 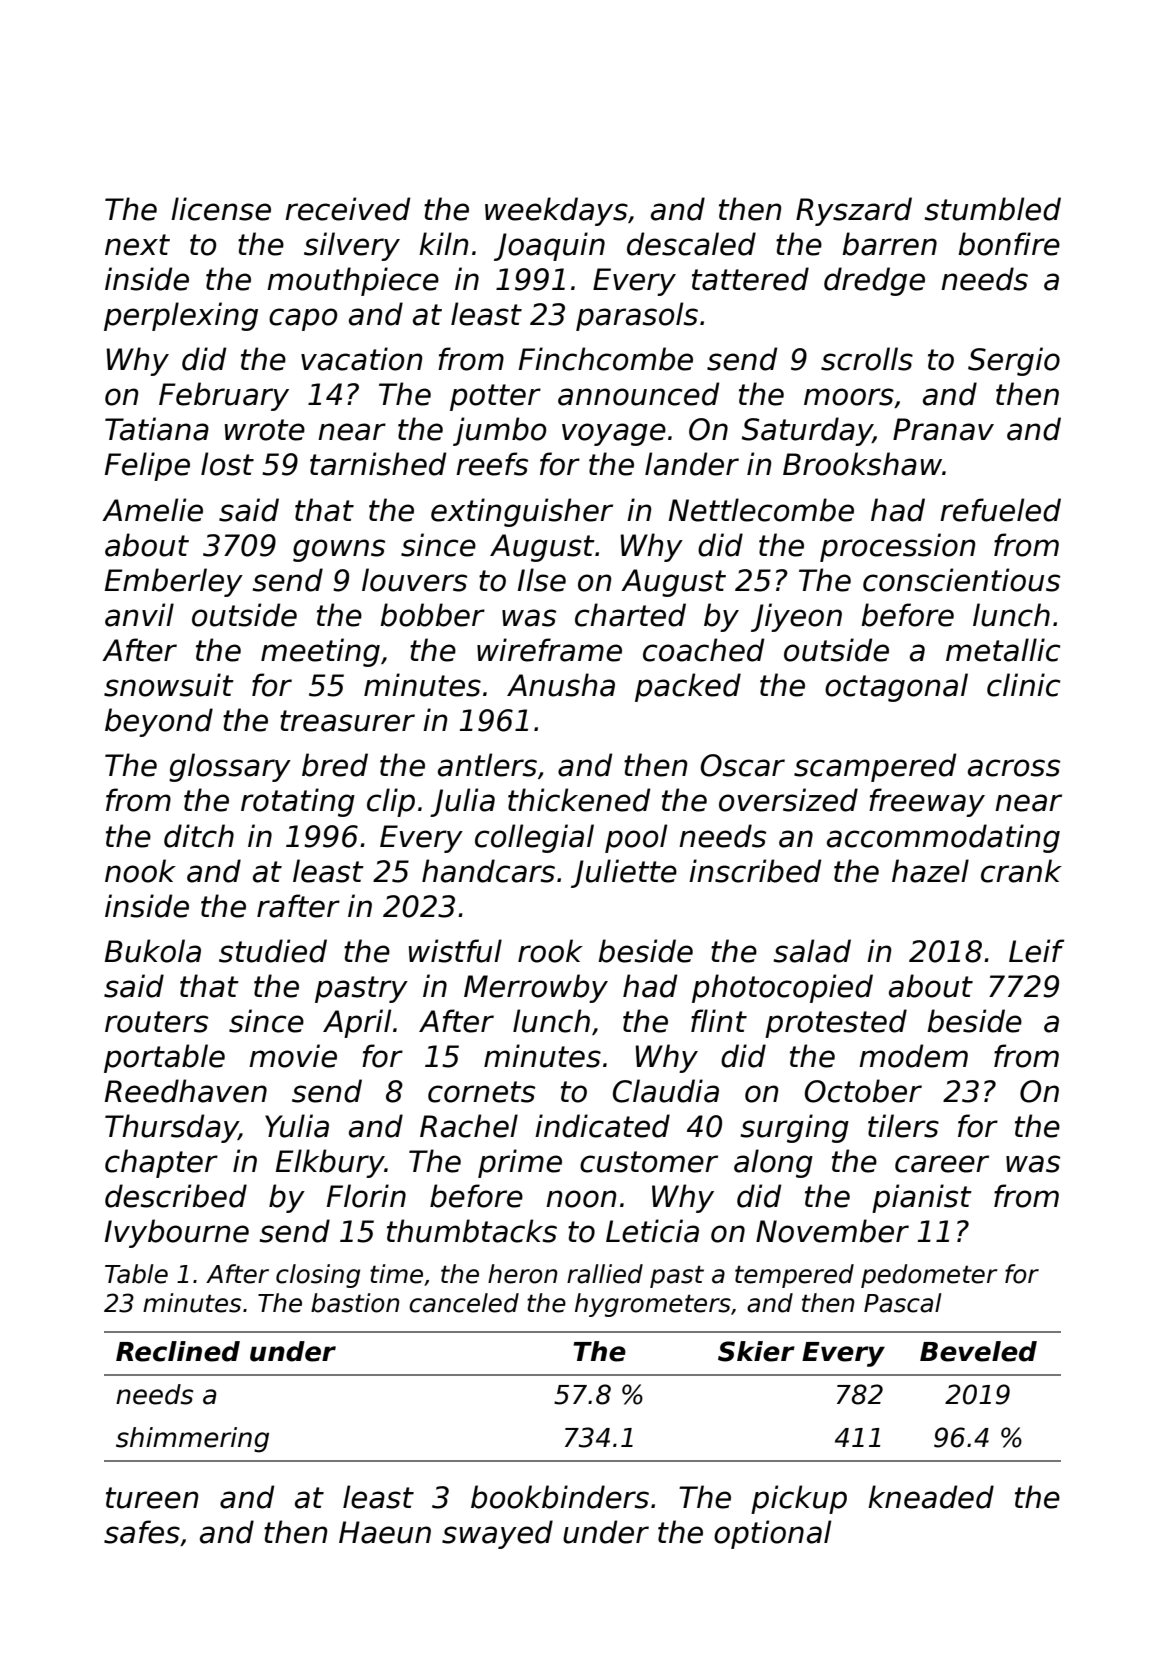 What do you see at coordinates (174, 582) in the screenshot?
I see `Emberley` at bounding box center [174, 582].
